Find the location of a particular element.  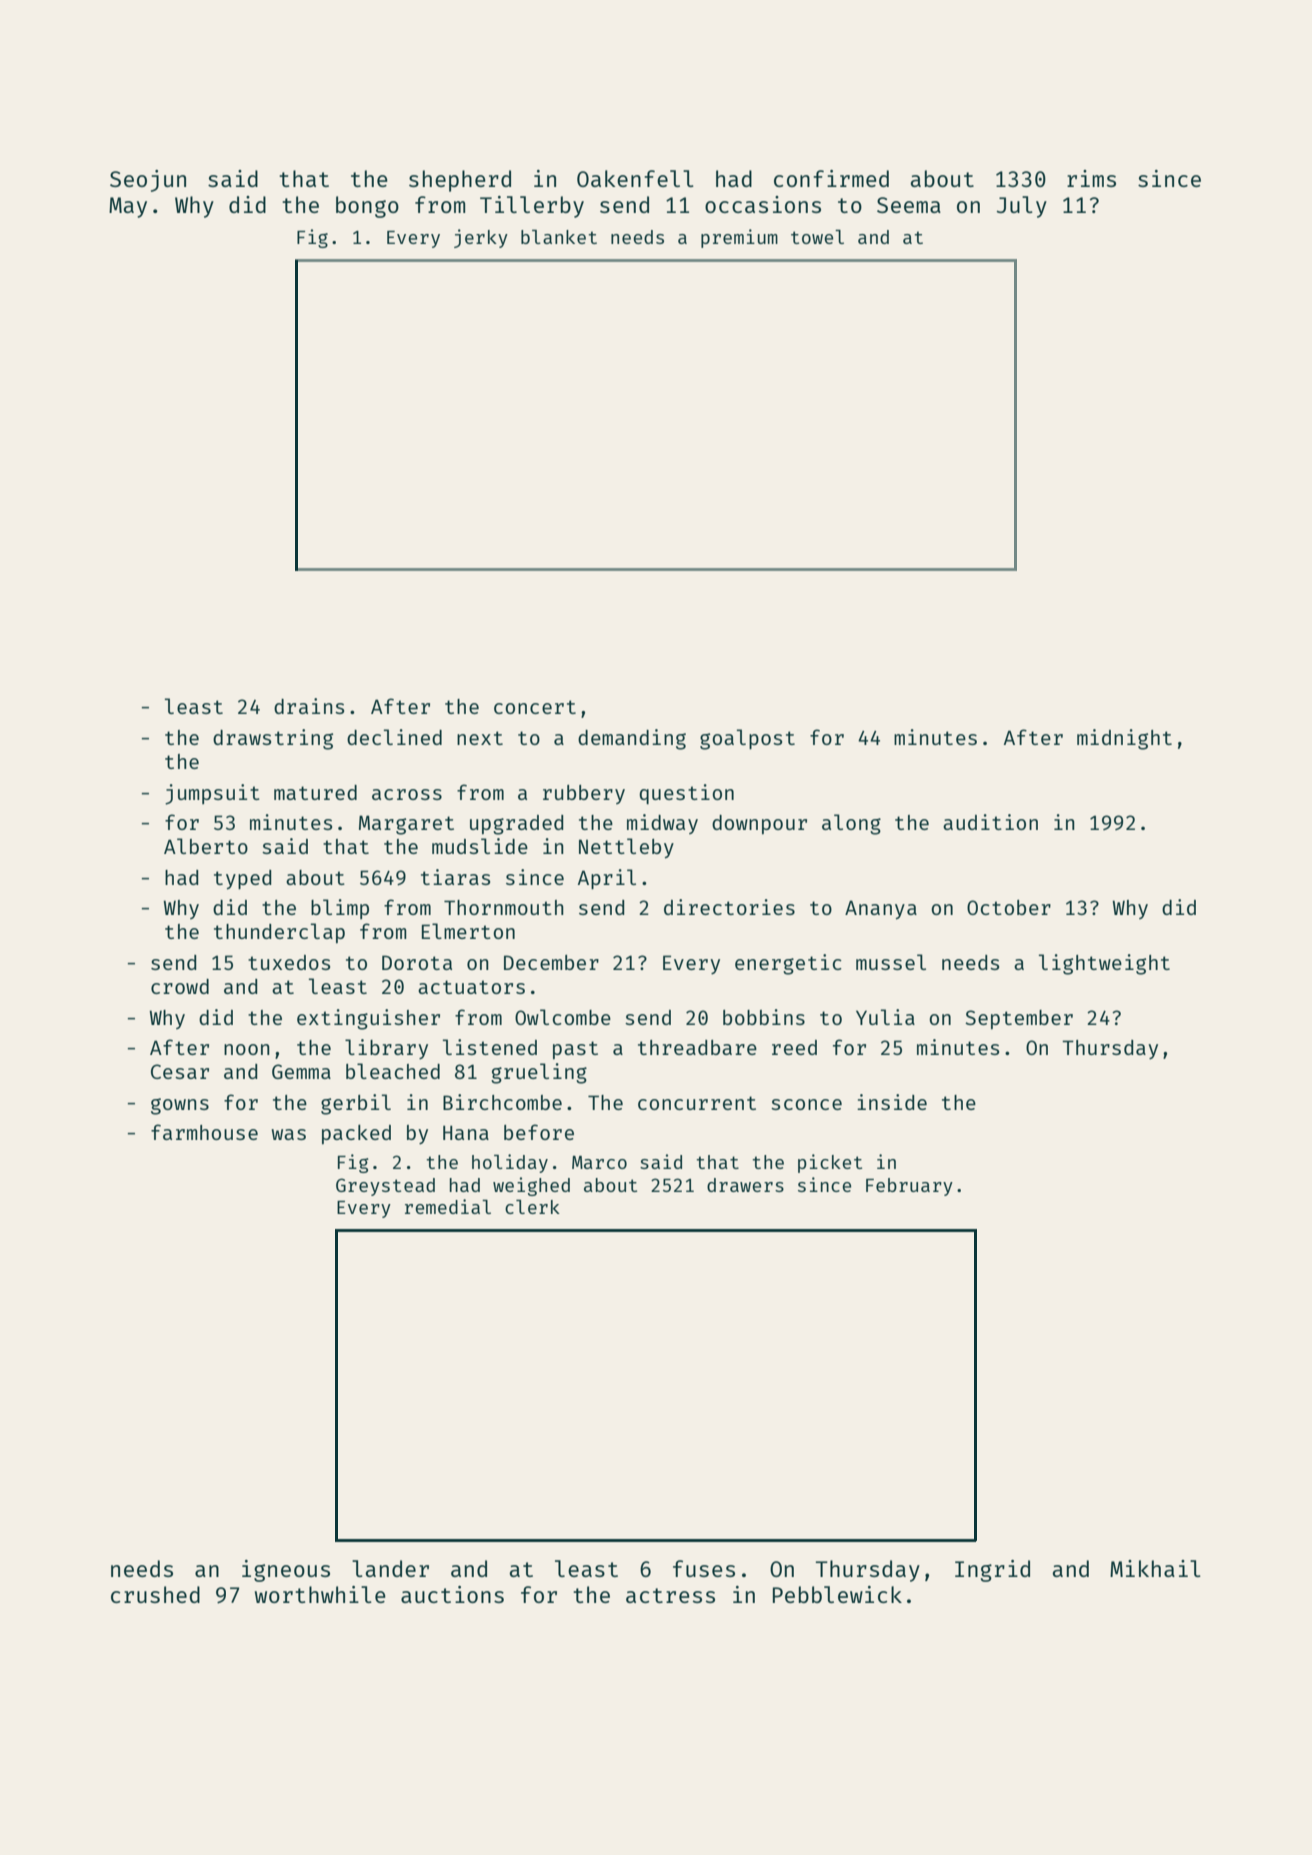

shepherd is located at coordinates (460, 181).
